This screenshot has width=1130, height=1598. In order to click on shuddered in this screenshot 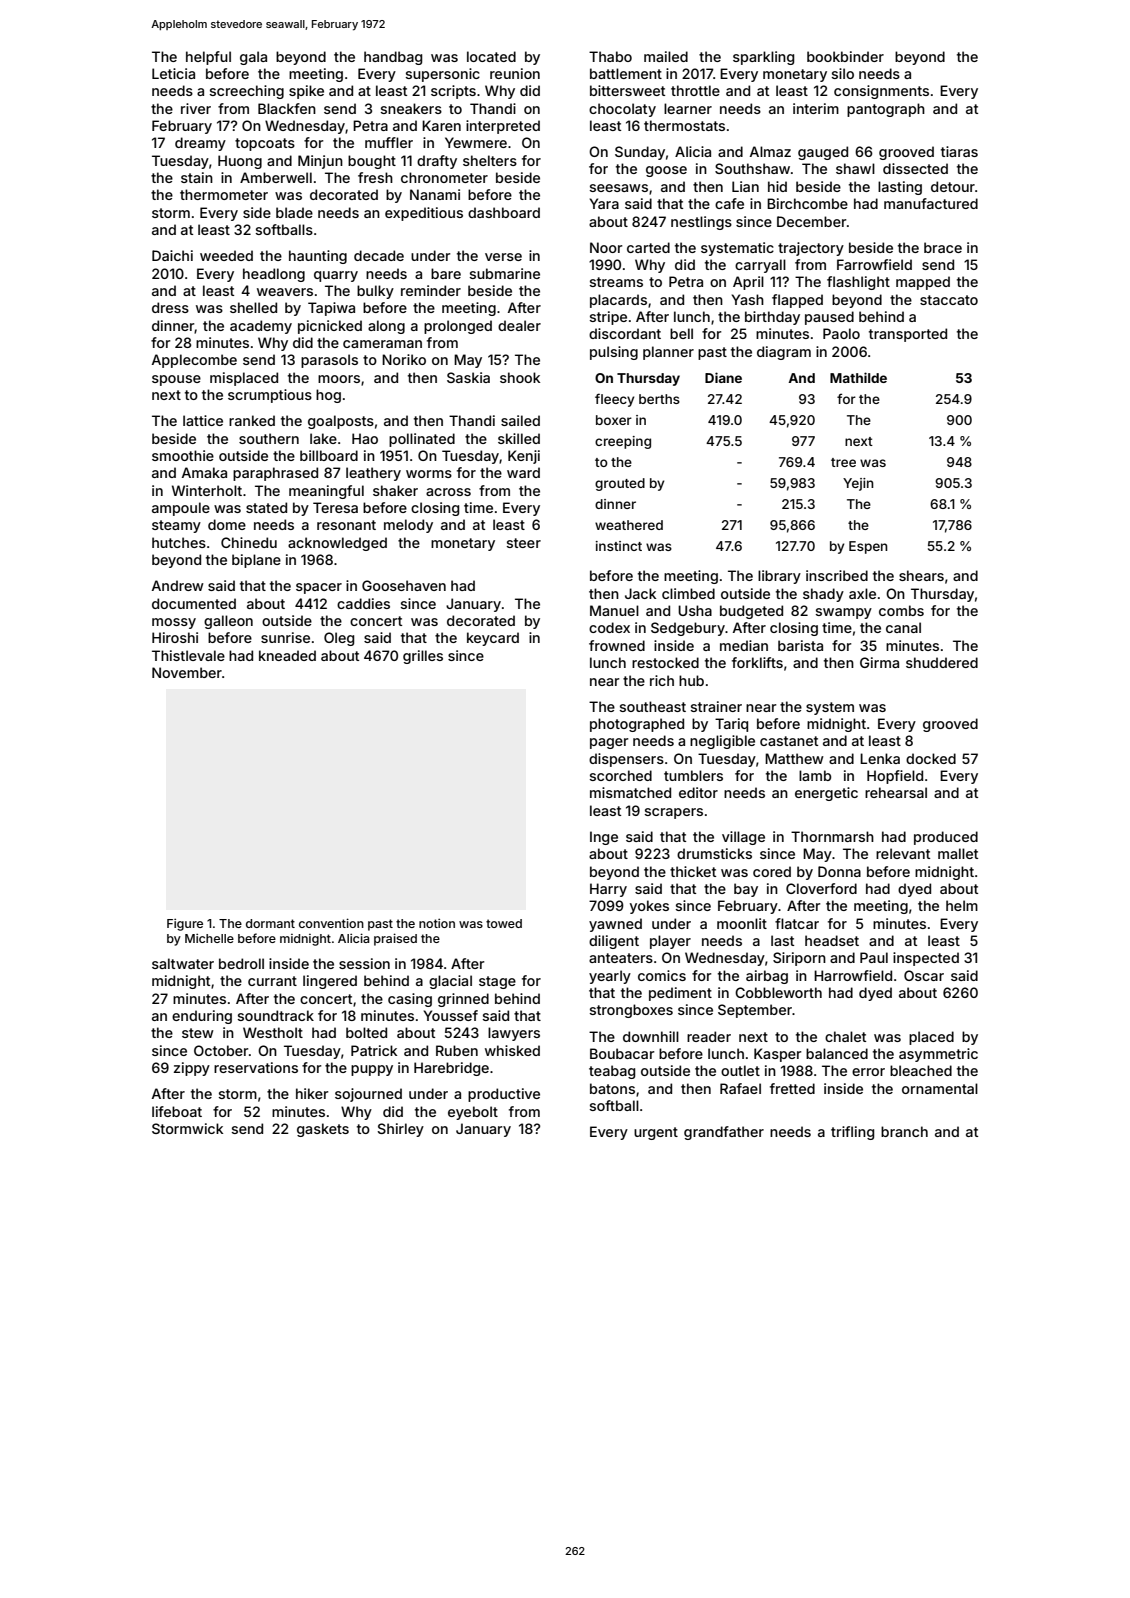, I will do `click(942, 662)`.
